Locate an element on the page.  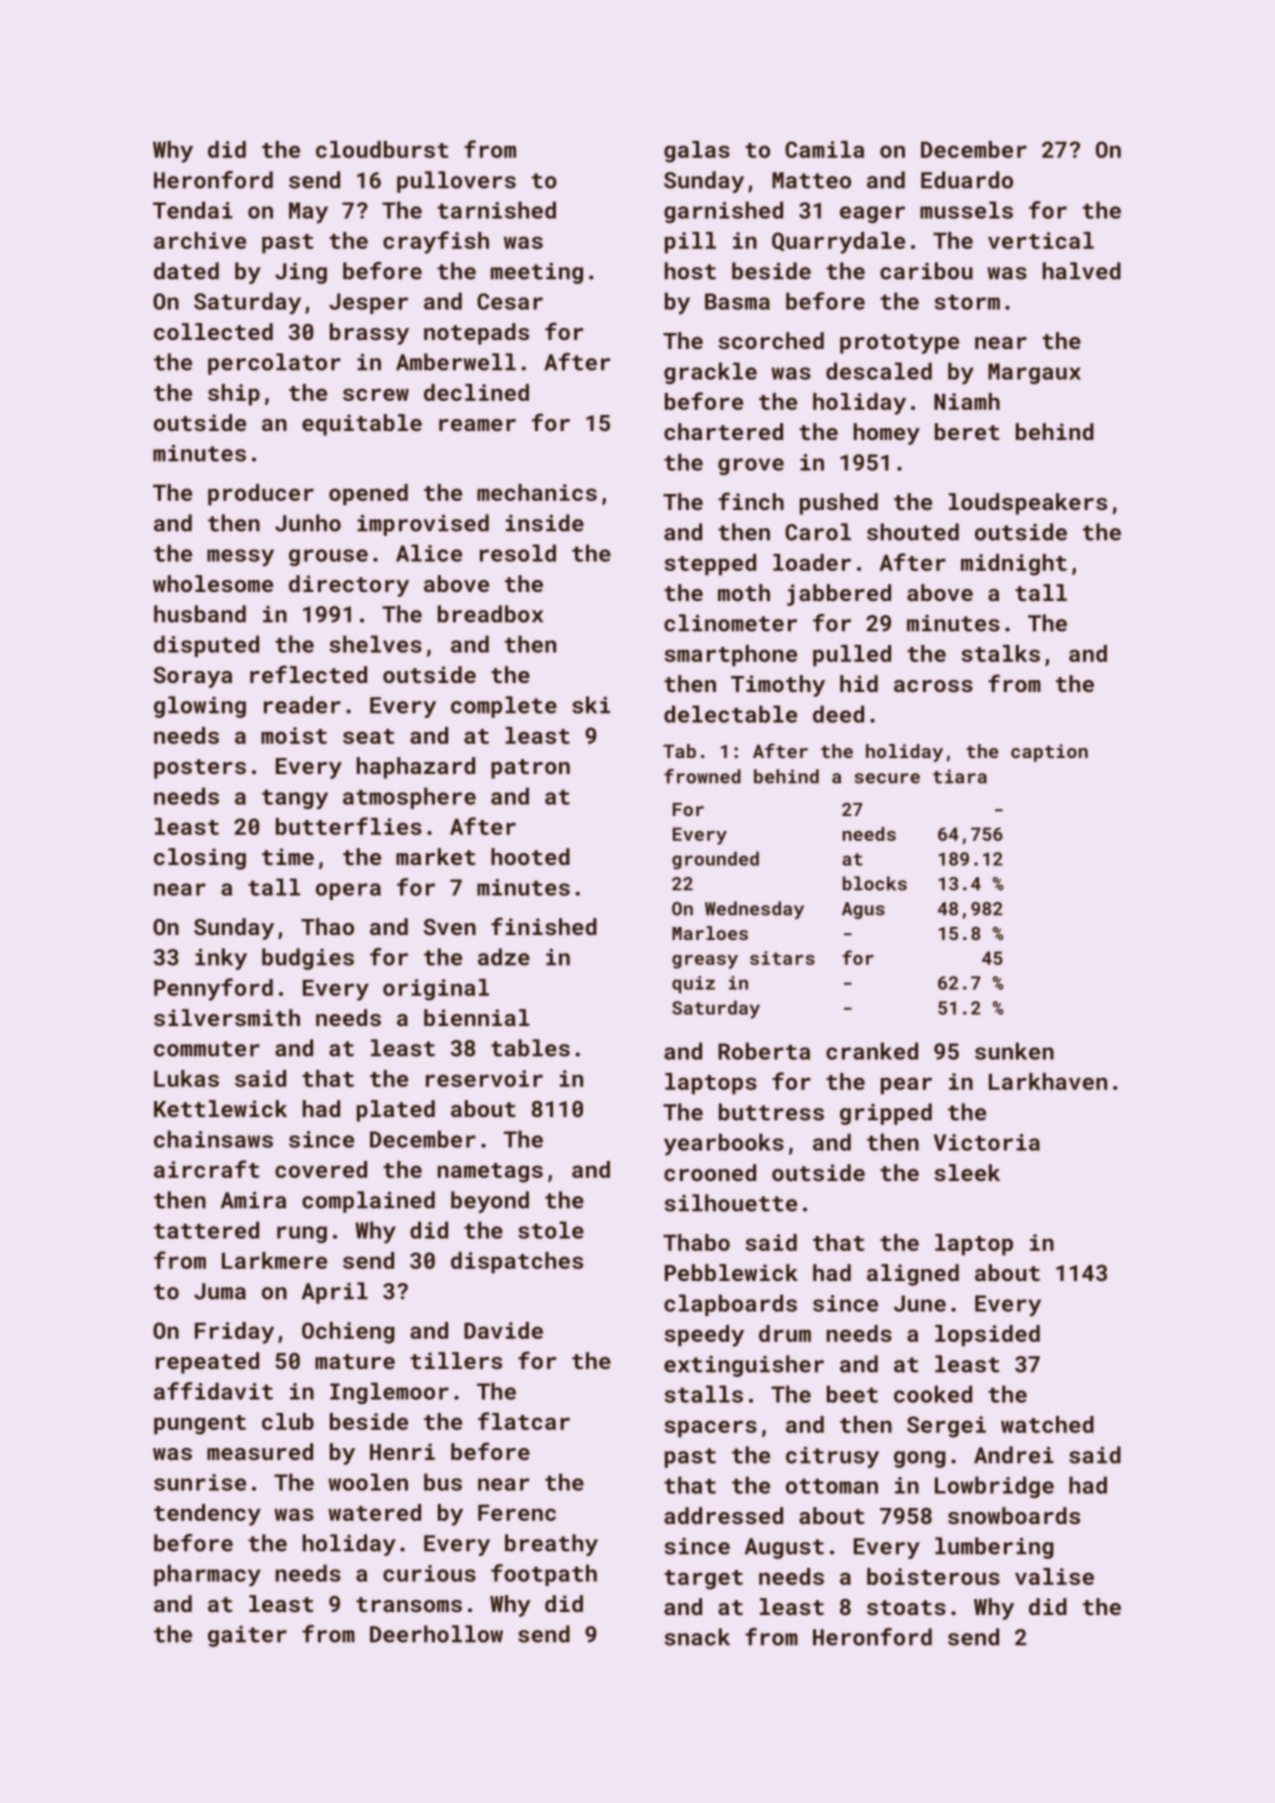
Deerhollow is located at coordinates (436, 1634).
